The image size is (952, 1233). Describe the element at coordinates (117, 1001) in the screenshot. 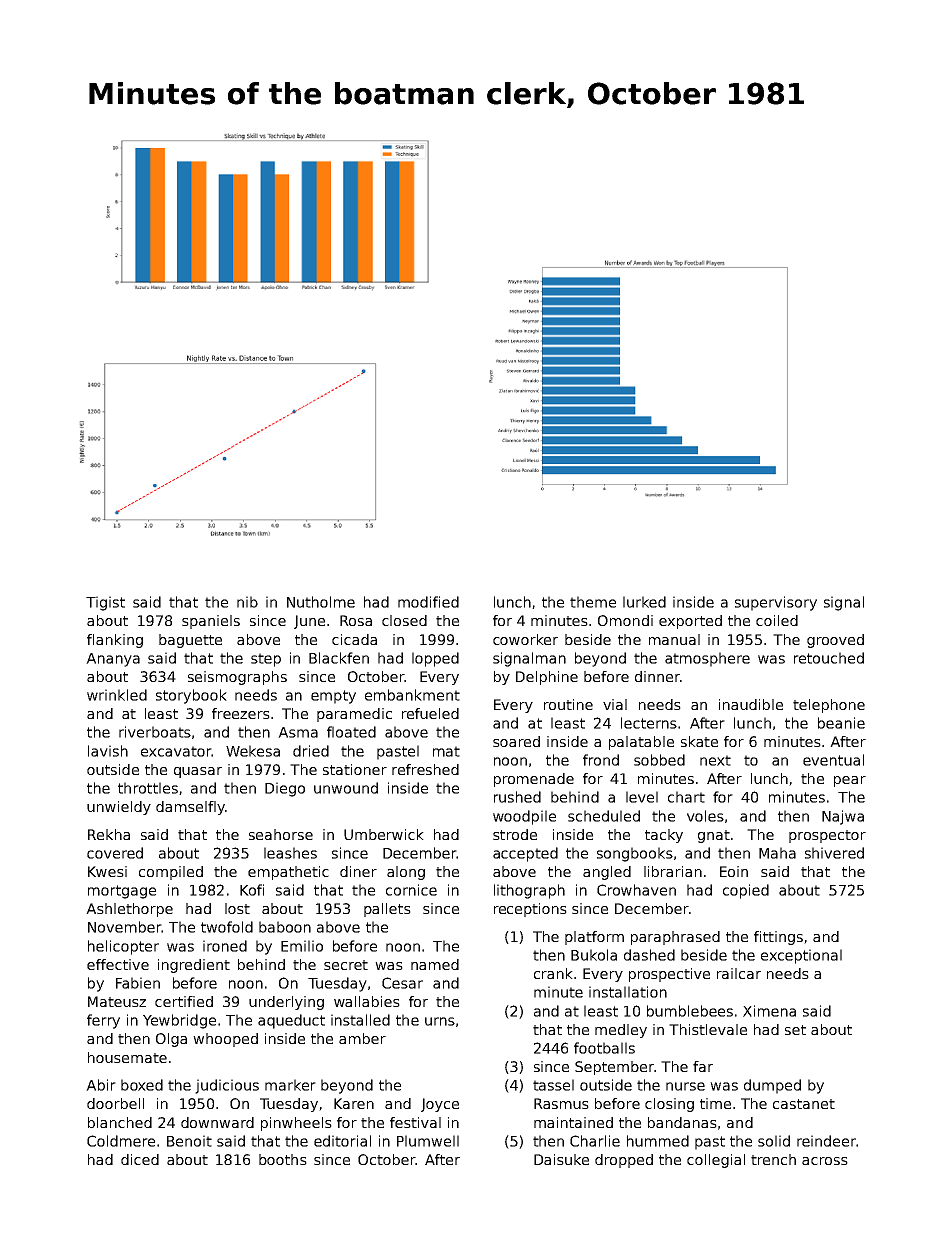

I see `Mateusz` at that location.
